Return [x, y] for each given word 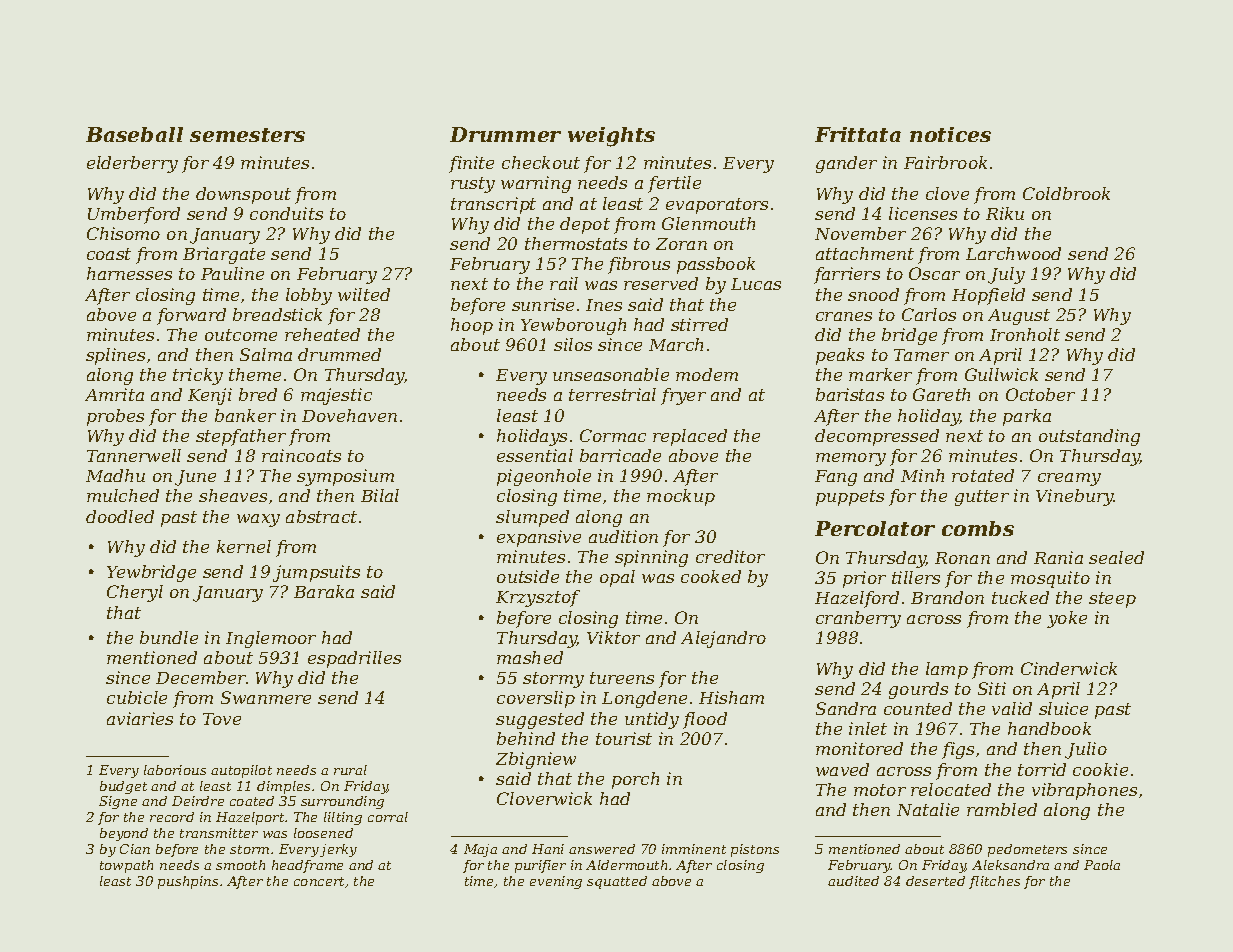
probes [115, 417]
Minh [922, 475]
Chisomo [123, 233]
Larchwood [1013, 253]
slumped [532, 518]
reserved [661, 283]
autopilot [241, 771]
